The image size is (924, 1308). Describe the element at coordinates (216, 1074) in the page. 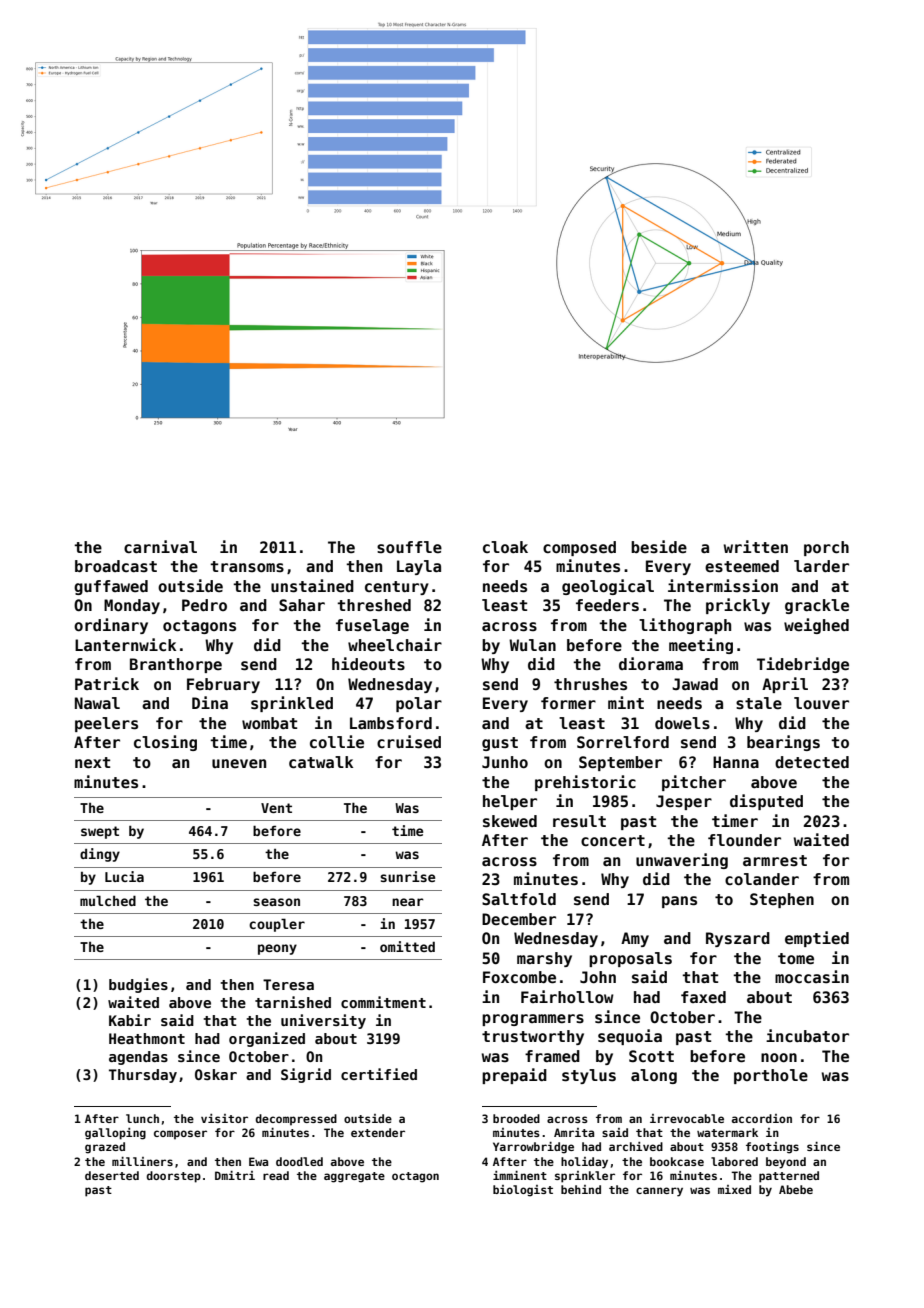

I see `Oskar` at that location.
